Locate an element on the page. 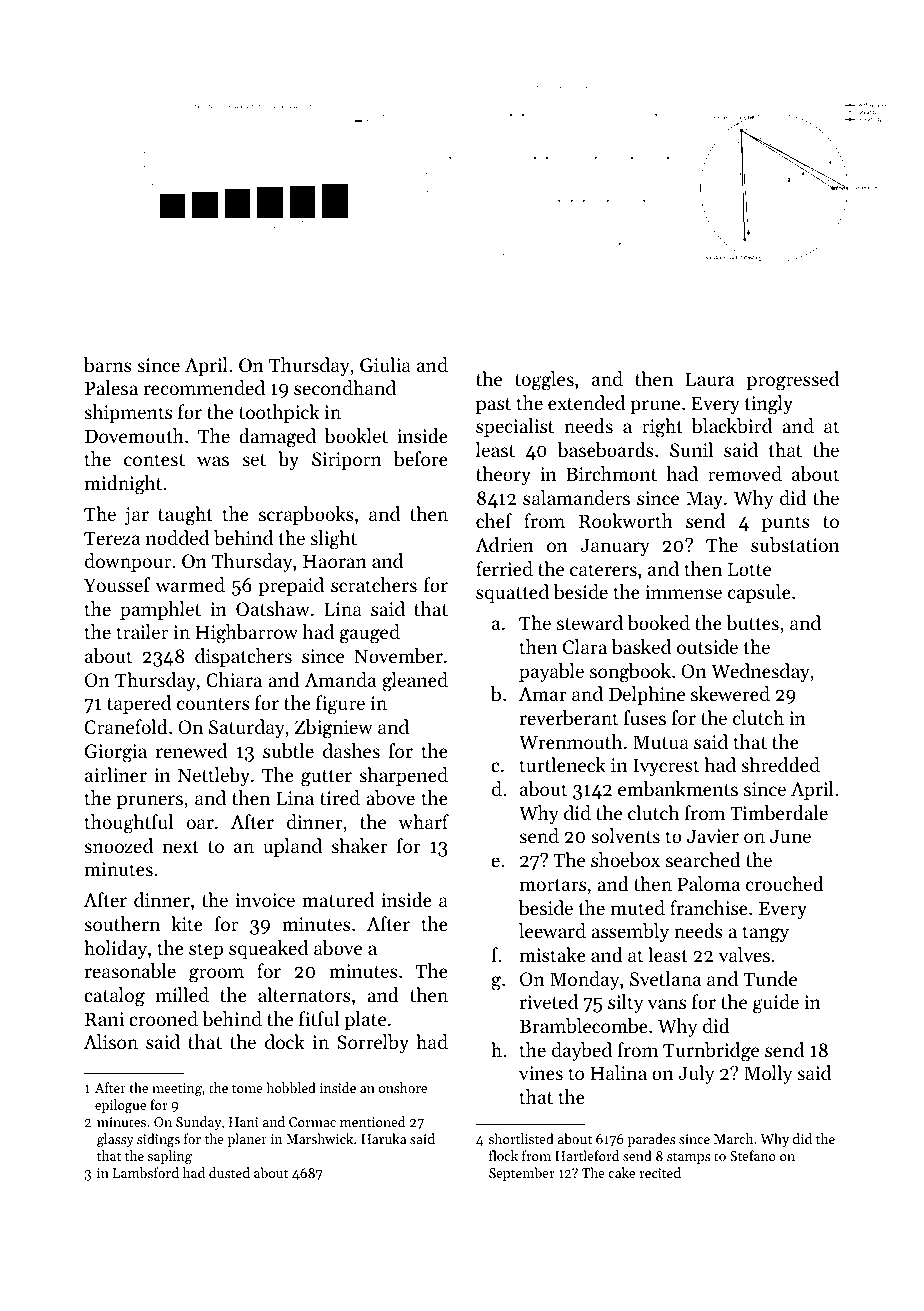 The height and width of the image is (1311, 924). toggles is located at coordinates (544, 381).
